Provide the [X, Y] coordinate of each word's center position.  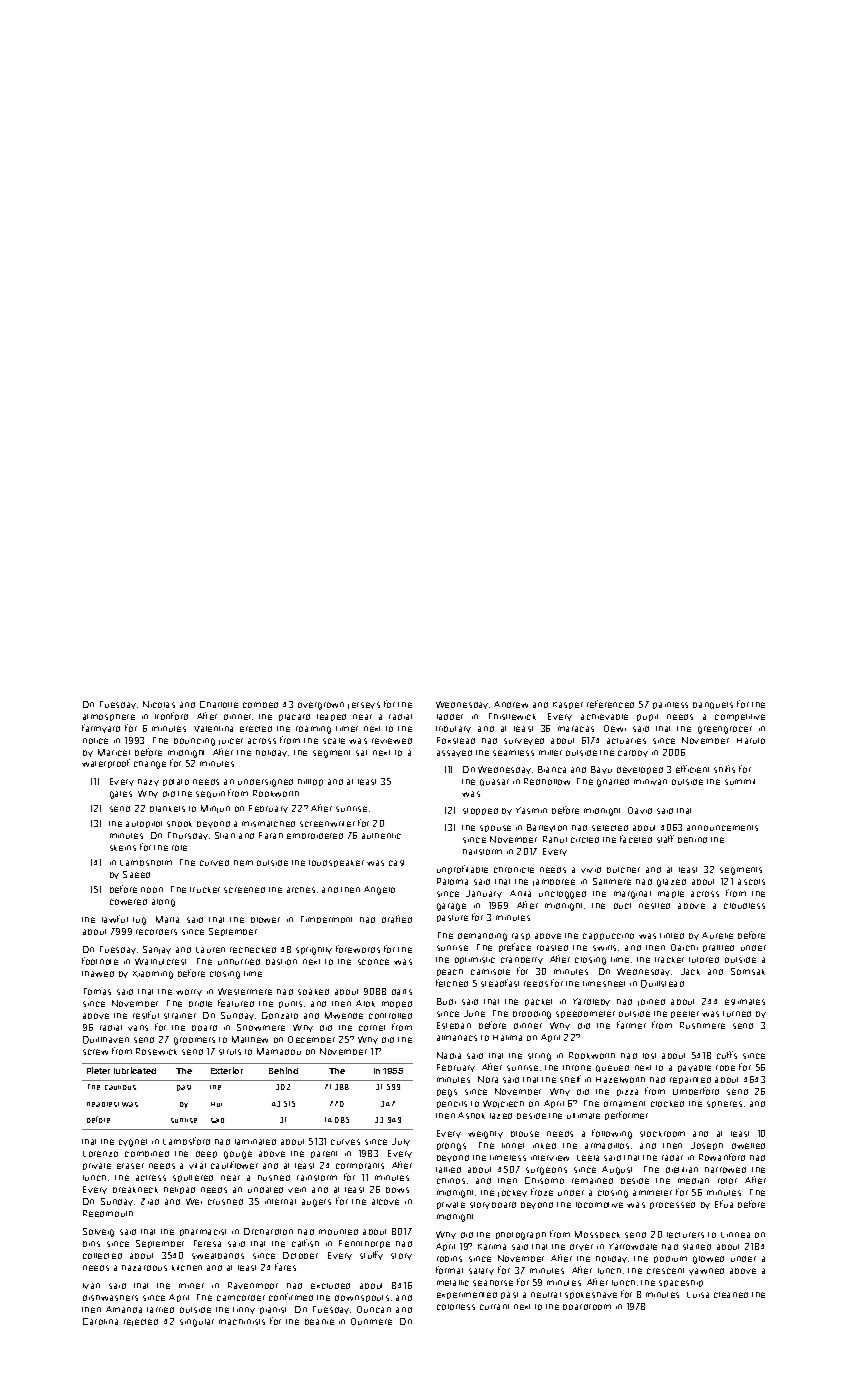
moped [397, 1004]
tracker [669, 960]
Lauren [210, 950]
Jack [690, 971]
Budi [446, 1001]
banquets [713, 705]
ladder [450, 717]
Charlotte [219, 704]
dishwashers [110, 1298]
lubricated [135, 1070]
